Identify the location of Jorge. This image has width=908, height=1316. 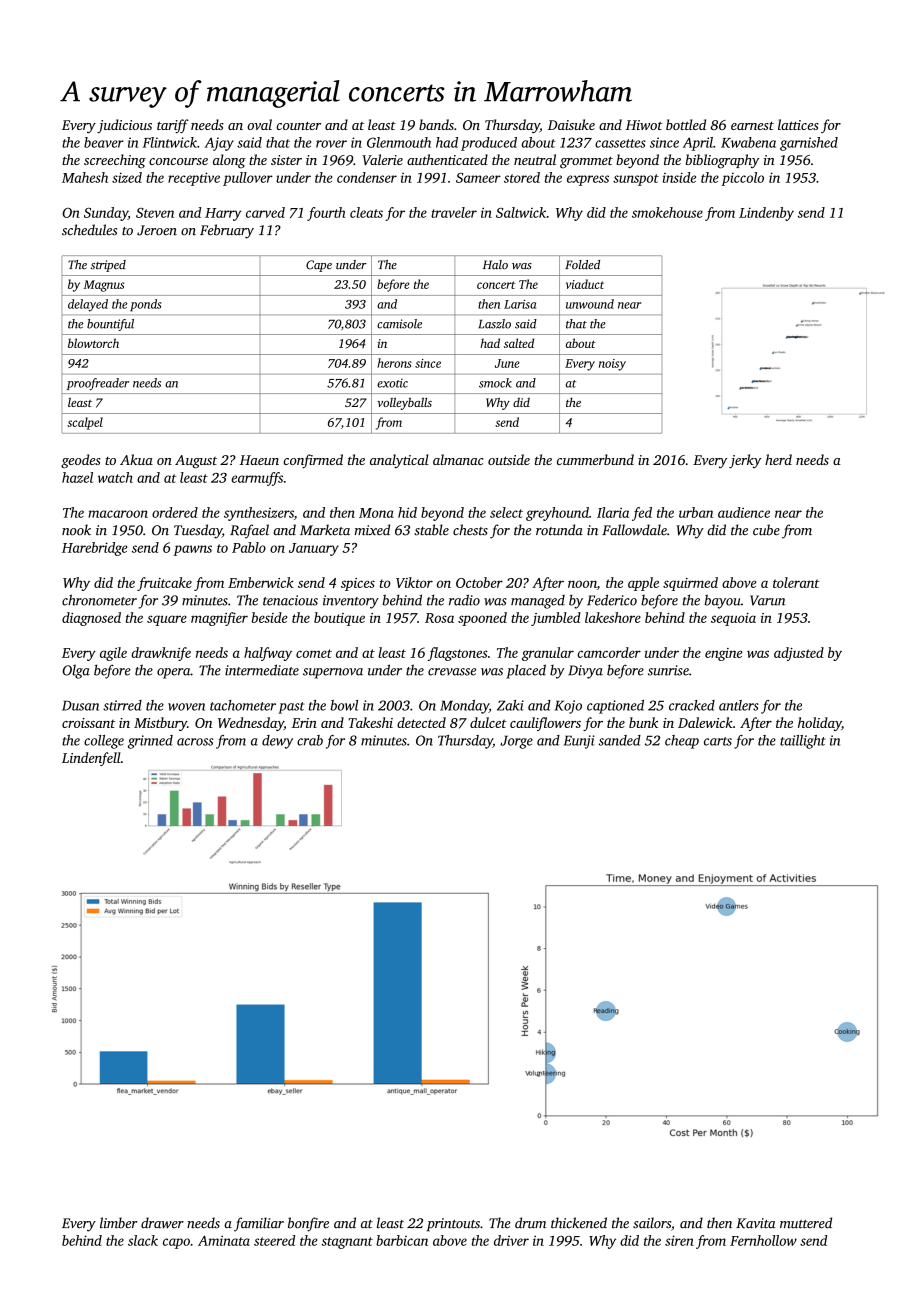
(516, 742).
